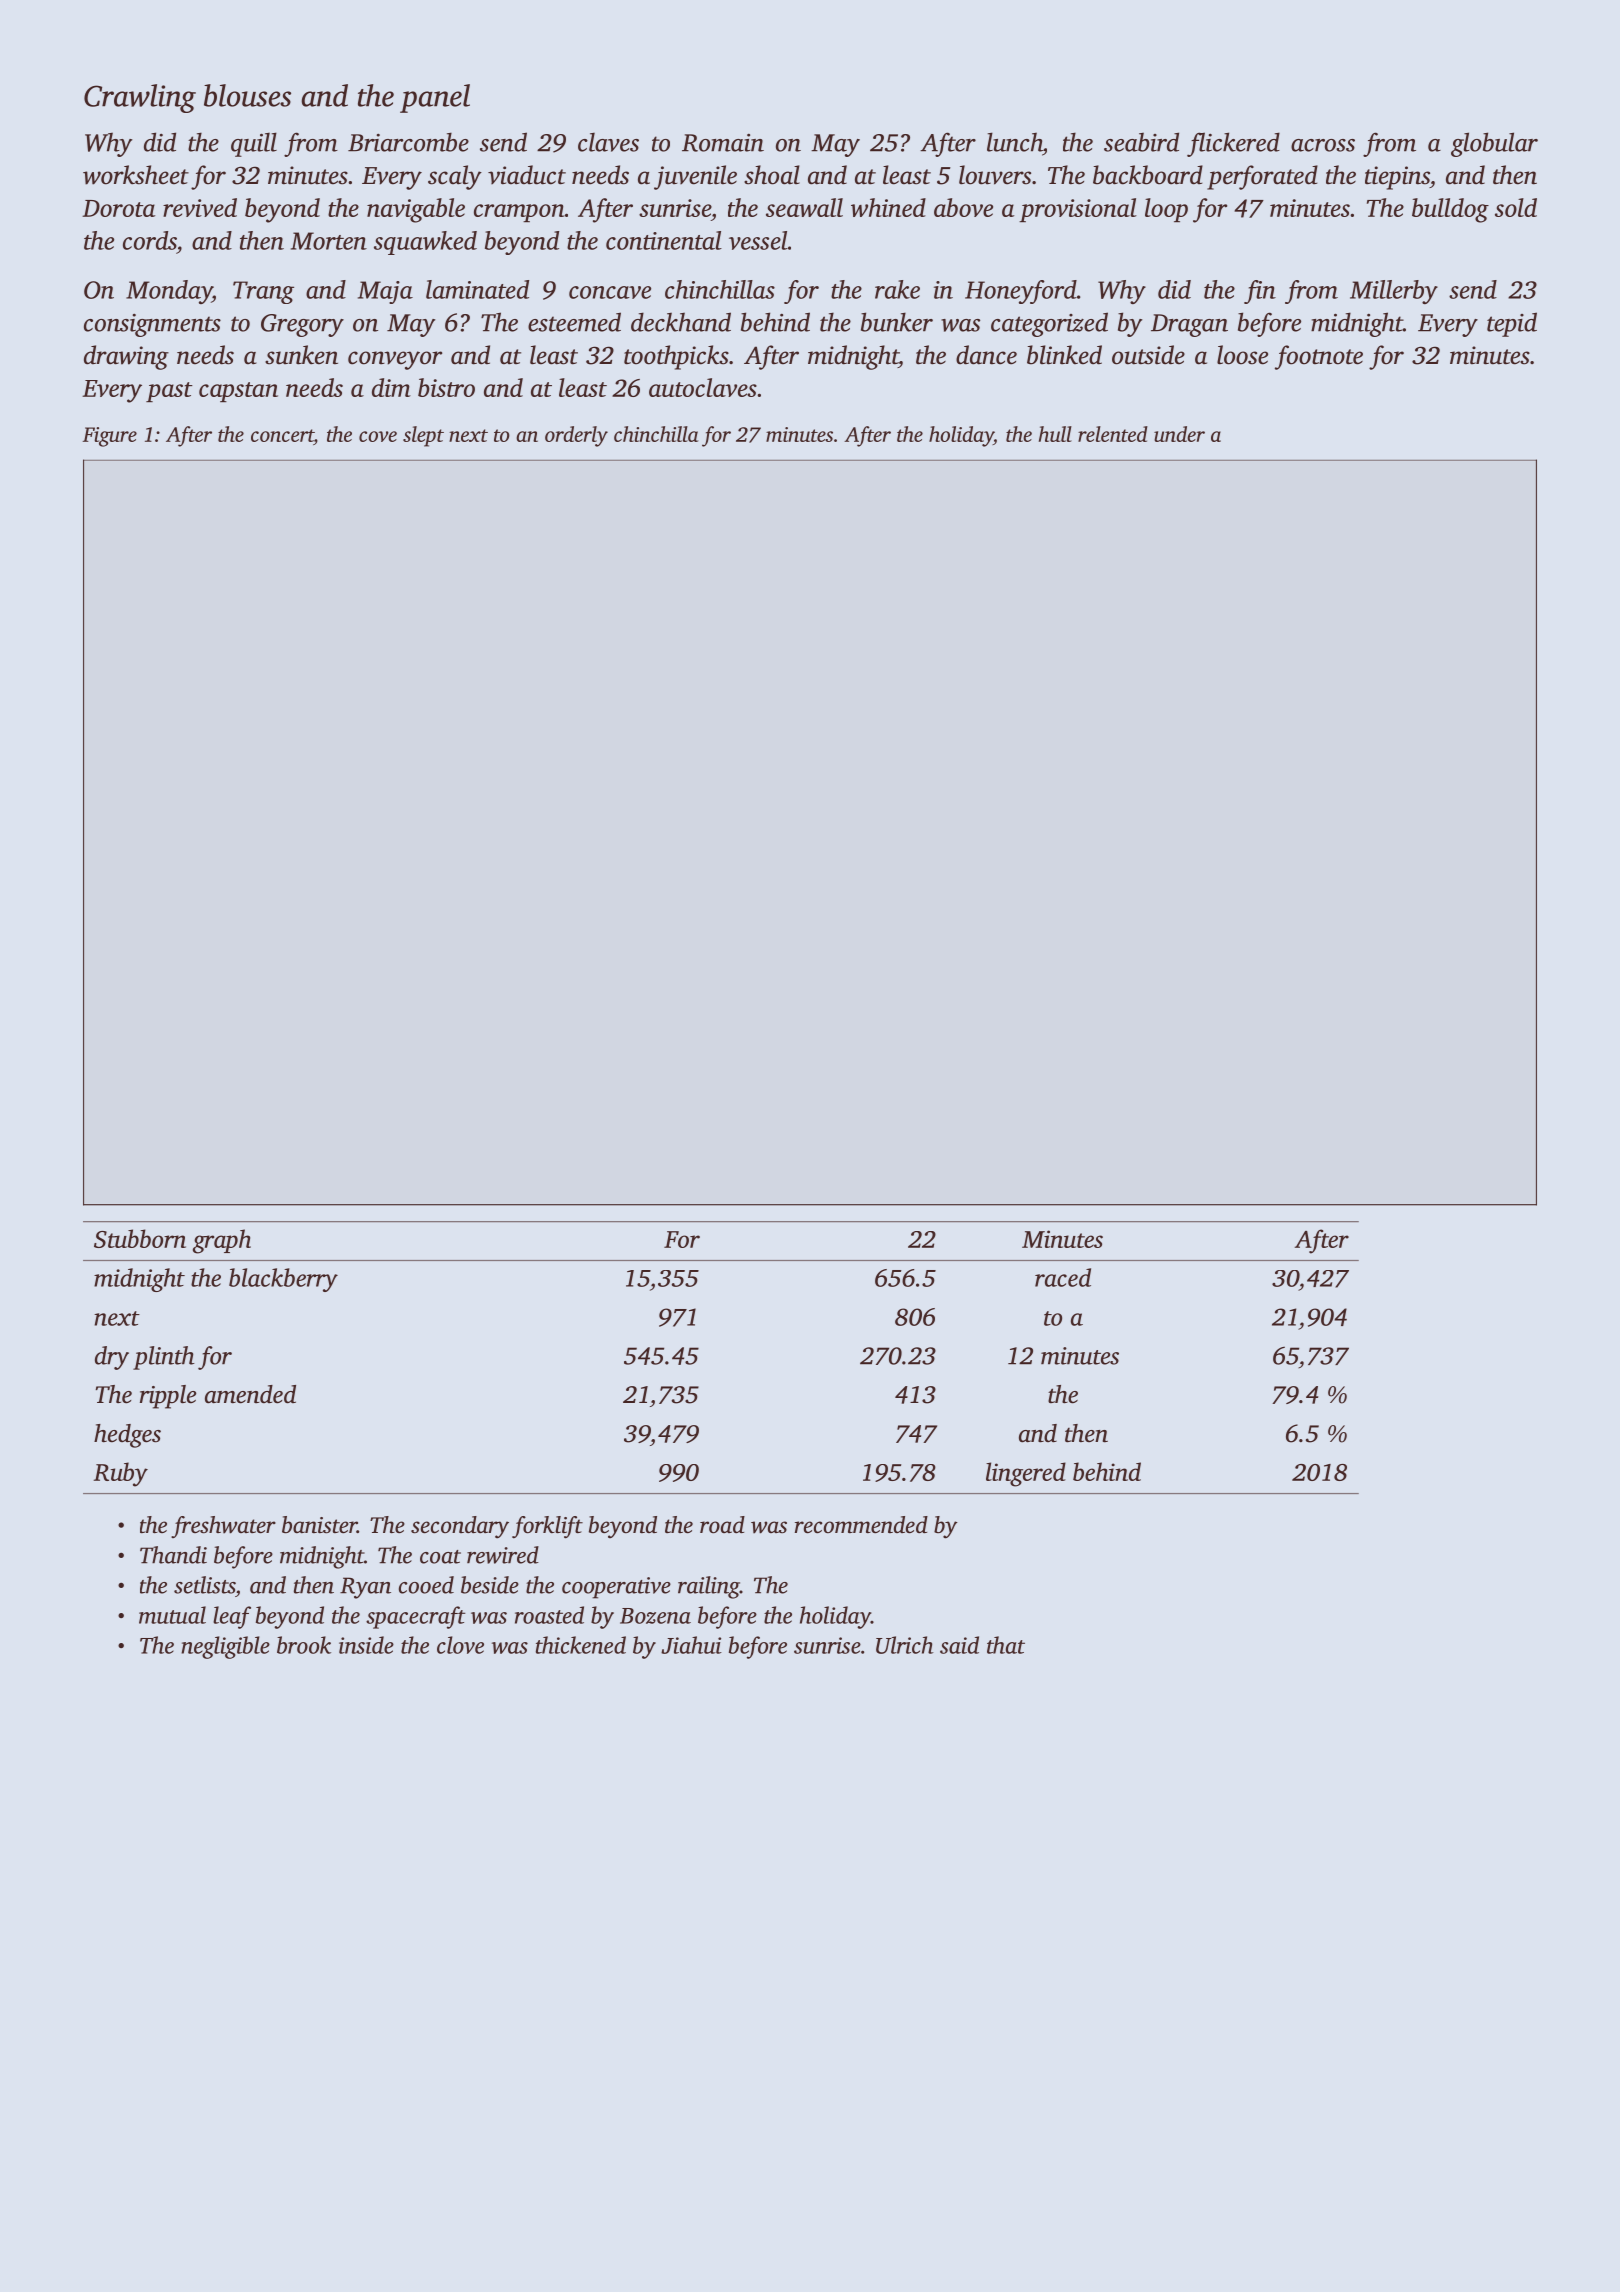 The image size is (1620, 2292). I want to click on raced, so click(1063, 1277).
